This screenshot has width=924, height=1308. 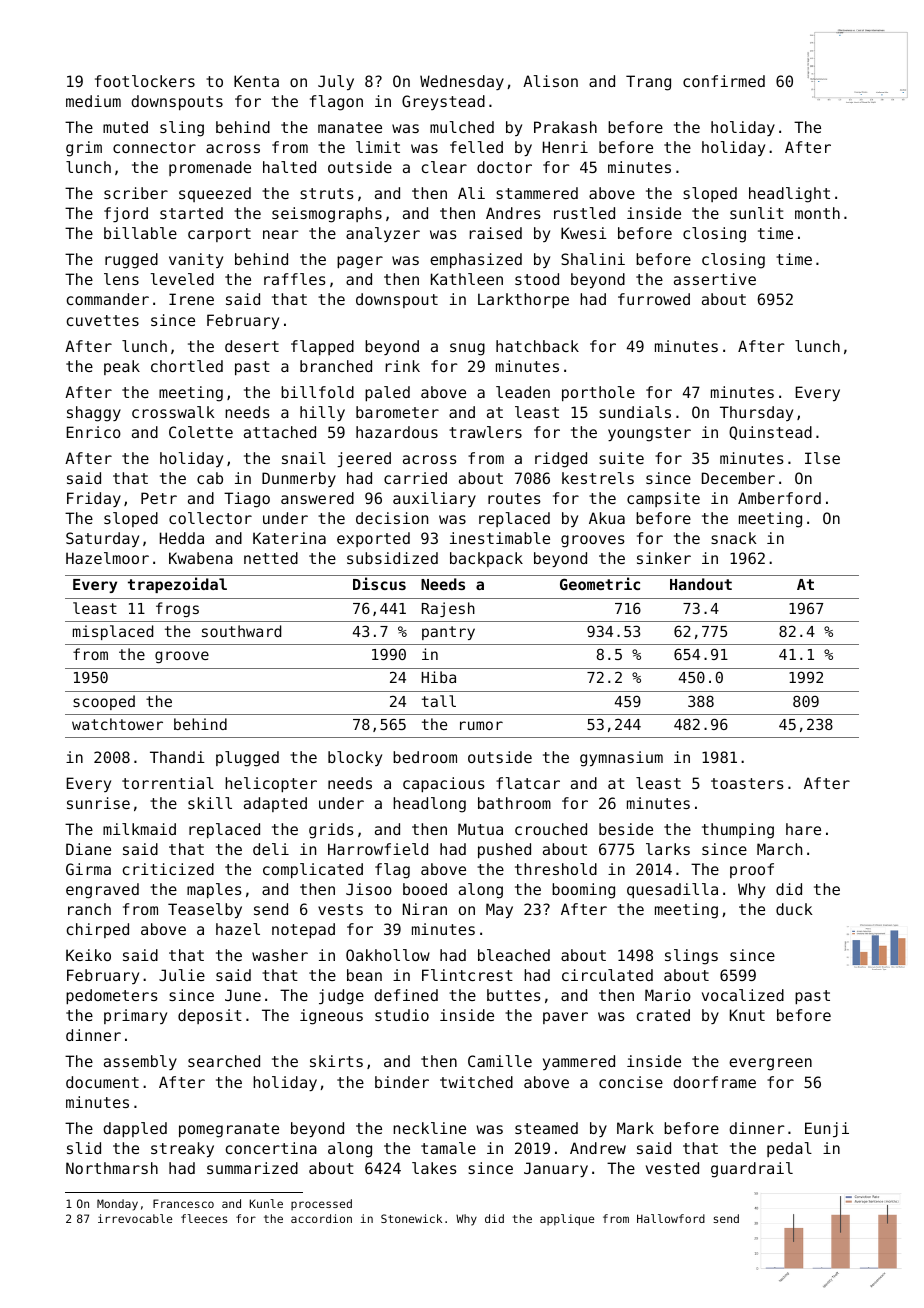 I want to click on Julie, so click(x=182, y=975).
